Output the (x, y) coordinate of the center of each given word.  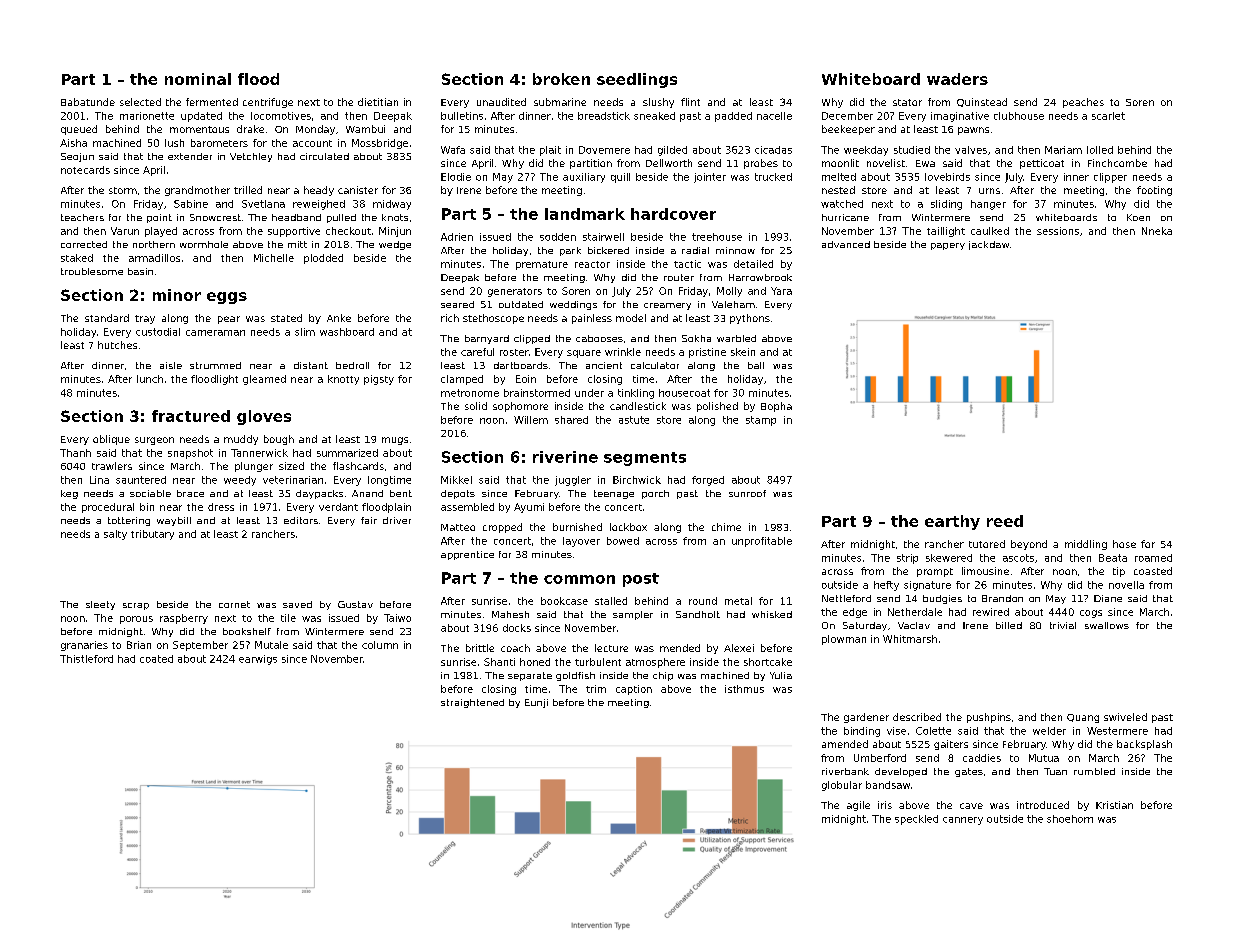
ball (756, 365)
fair (369, 520)
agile (858, 806)
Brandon (1002, 598)
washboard (347, 332)
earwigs (258, 660)
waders (957, 79)
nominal (198, 79)
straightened (472, 703)
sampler (633, 615)
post (641, 580)
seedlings (637, 80)
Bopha (776, 407)
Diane (1108, 598)
